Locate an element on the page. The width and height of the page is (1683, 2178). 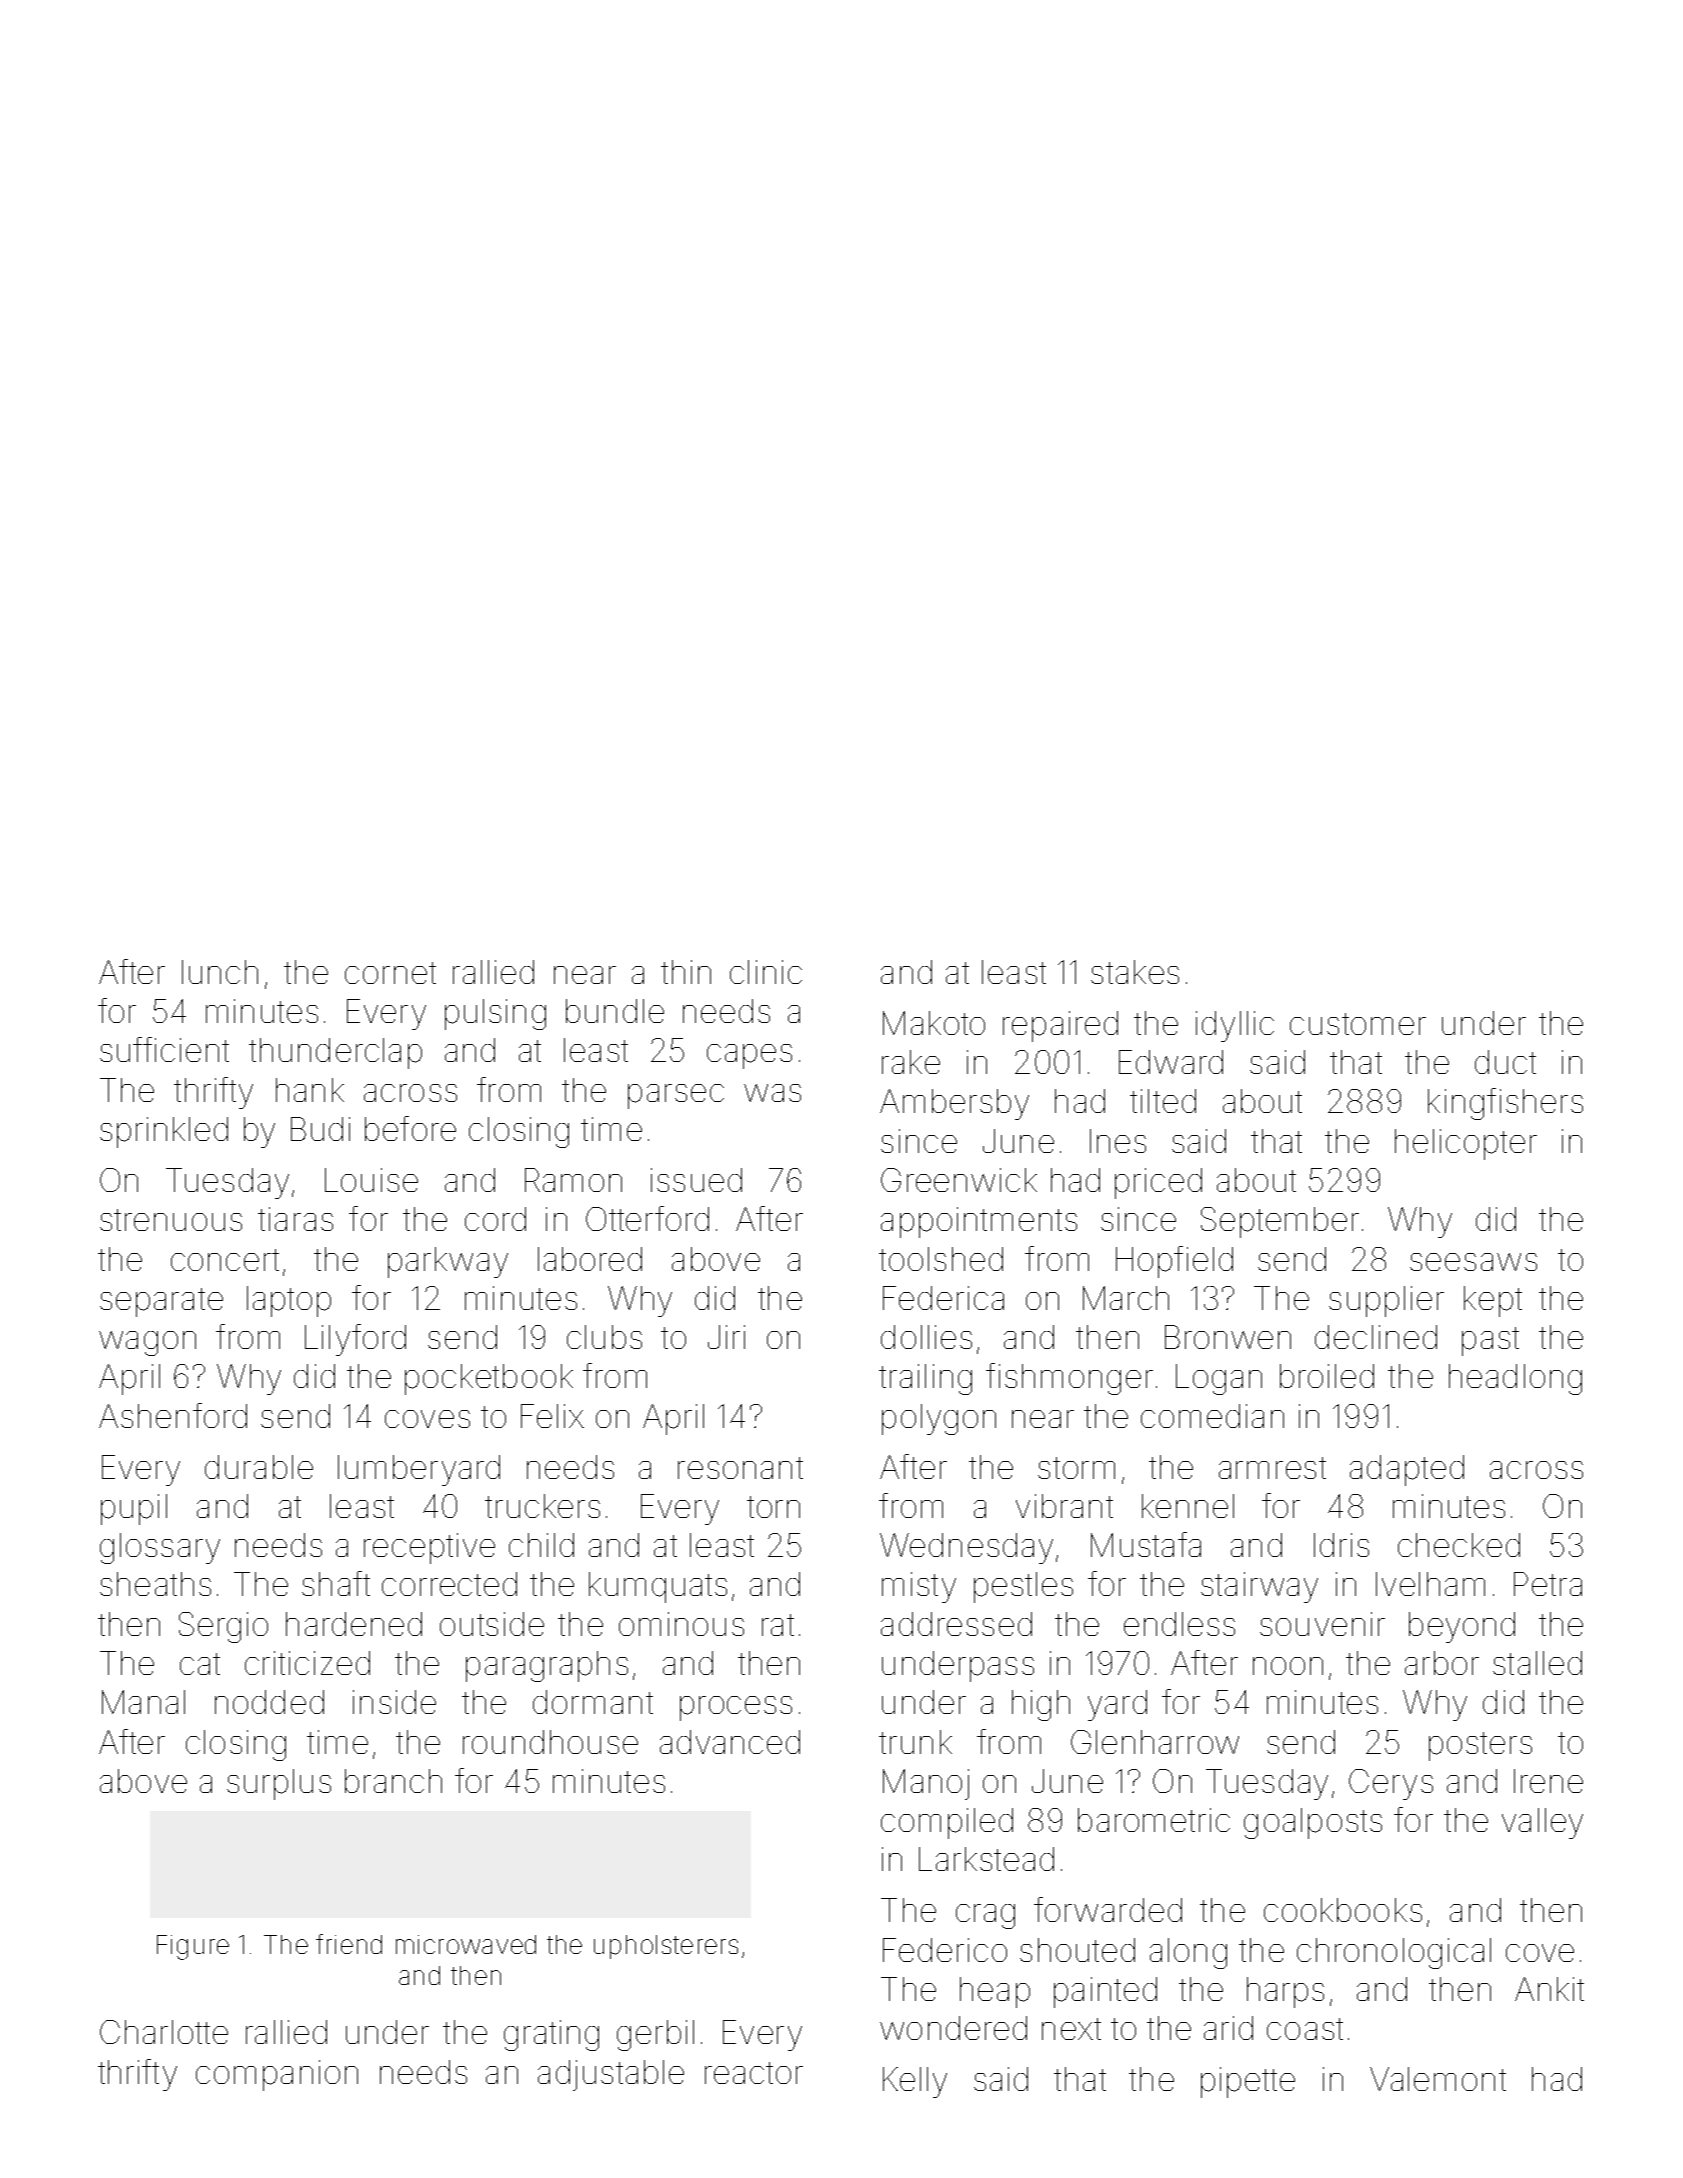
reactor is located at coordinates (754, 2073).
